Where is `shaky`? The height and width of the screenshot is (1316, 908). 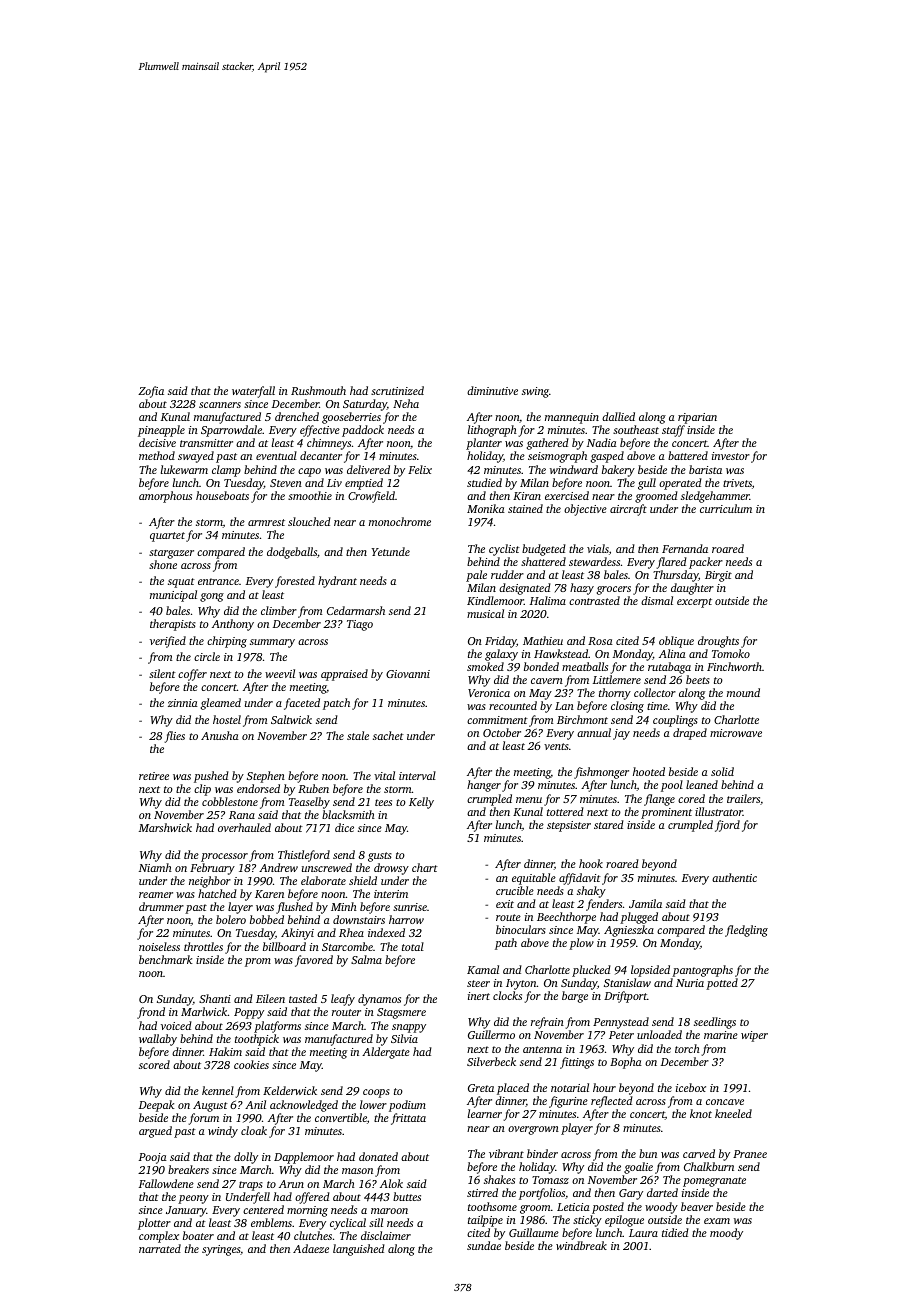
shaky is located at coordinates (591, 892).
